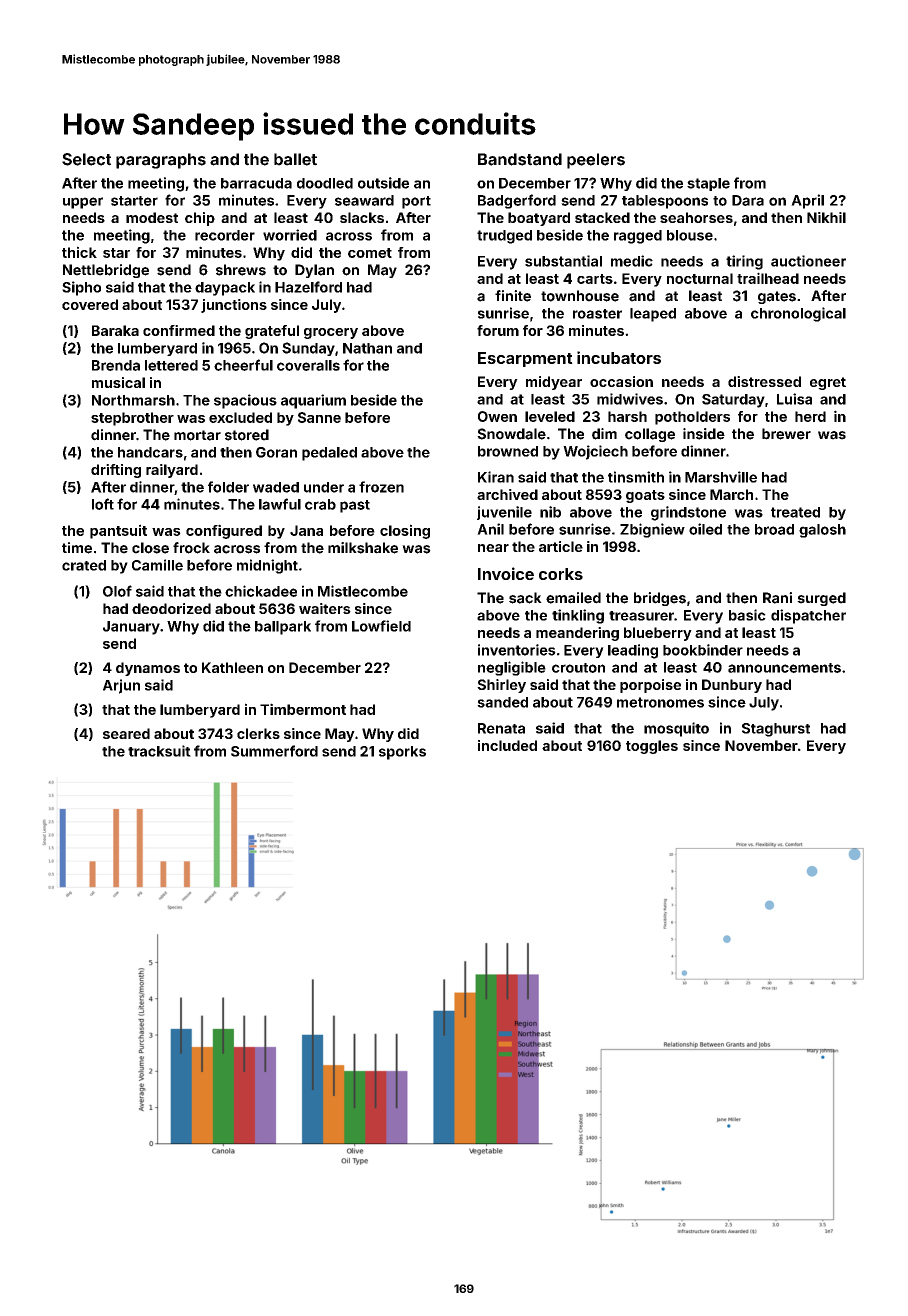  Describe the element at coordinates (696, 217) in the image. I see `seahorses` at that location.
